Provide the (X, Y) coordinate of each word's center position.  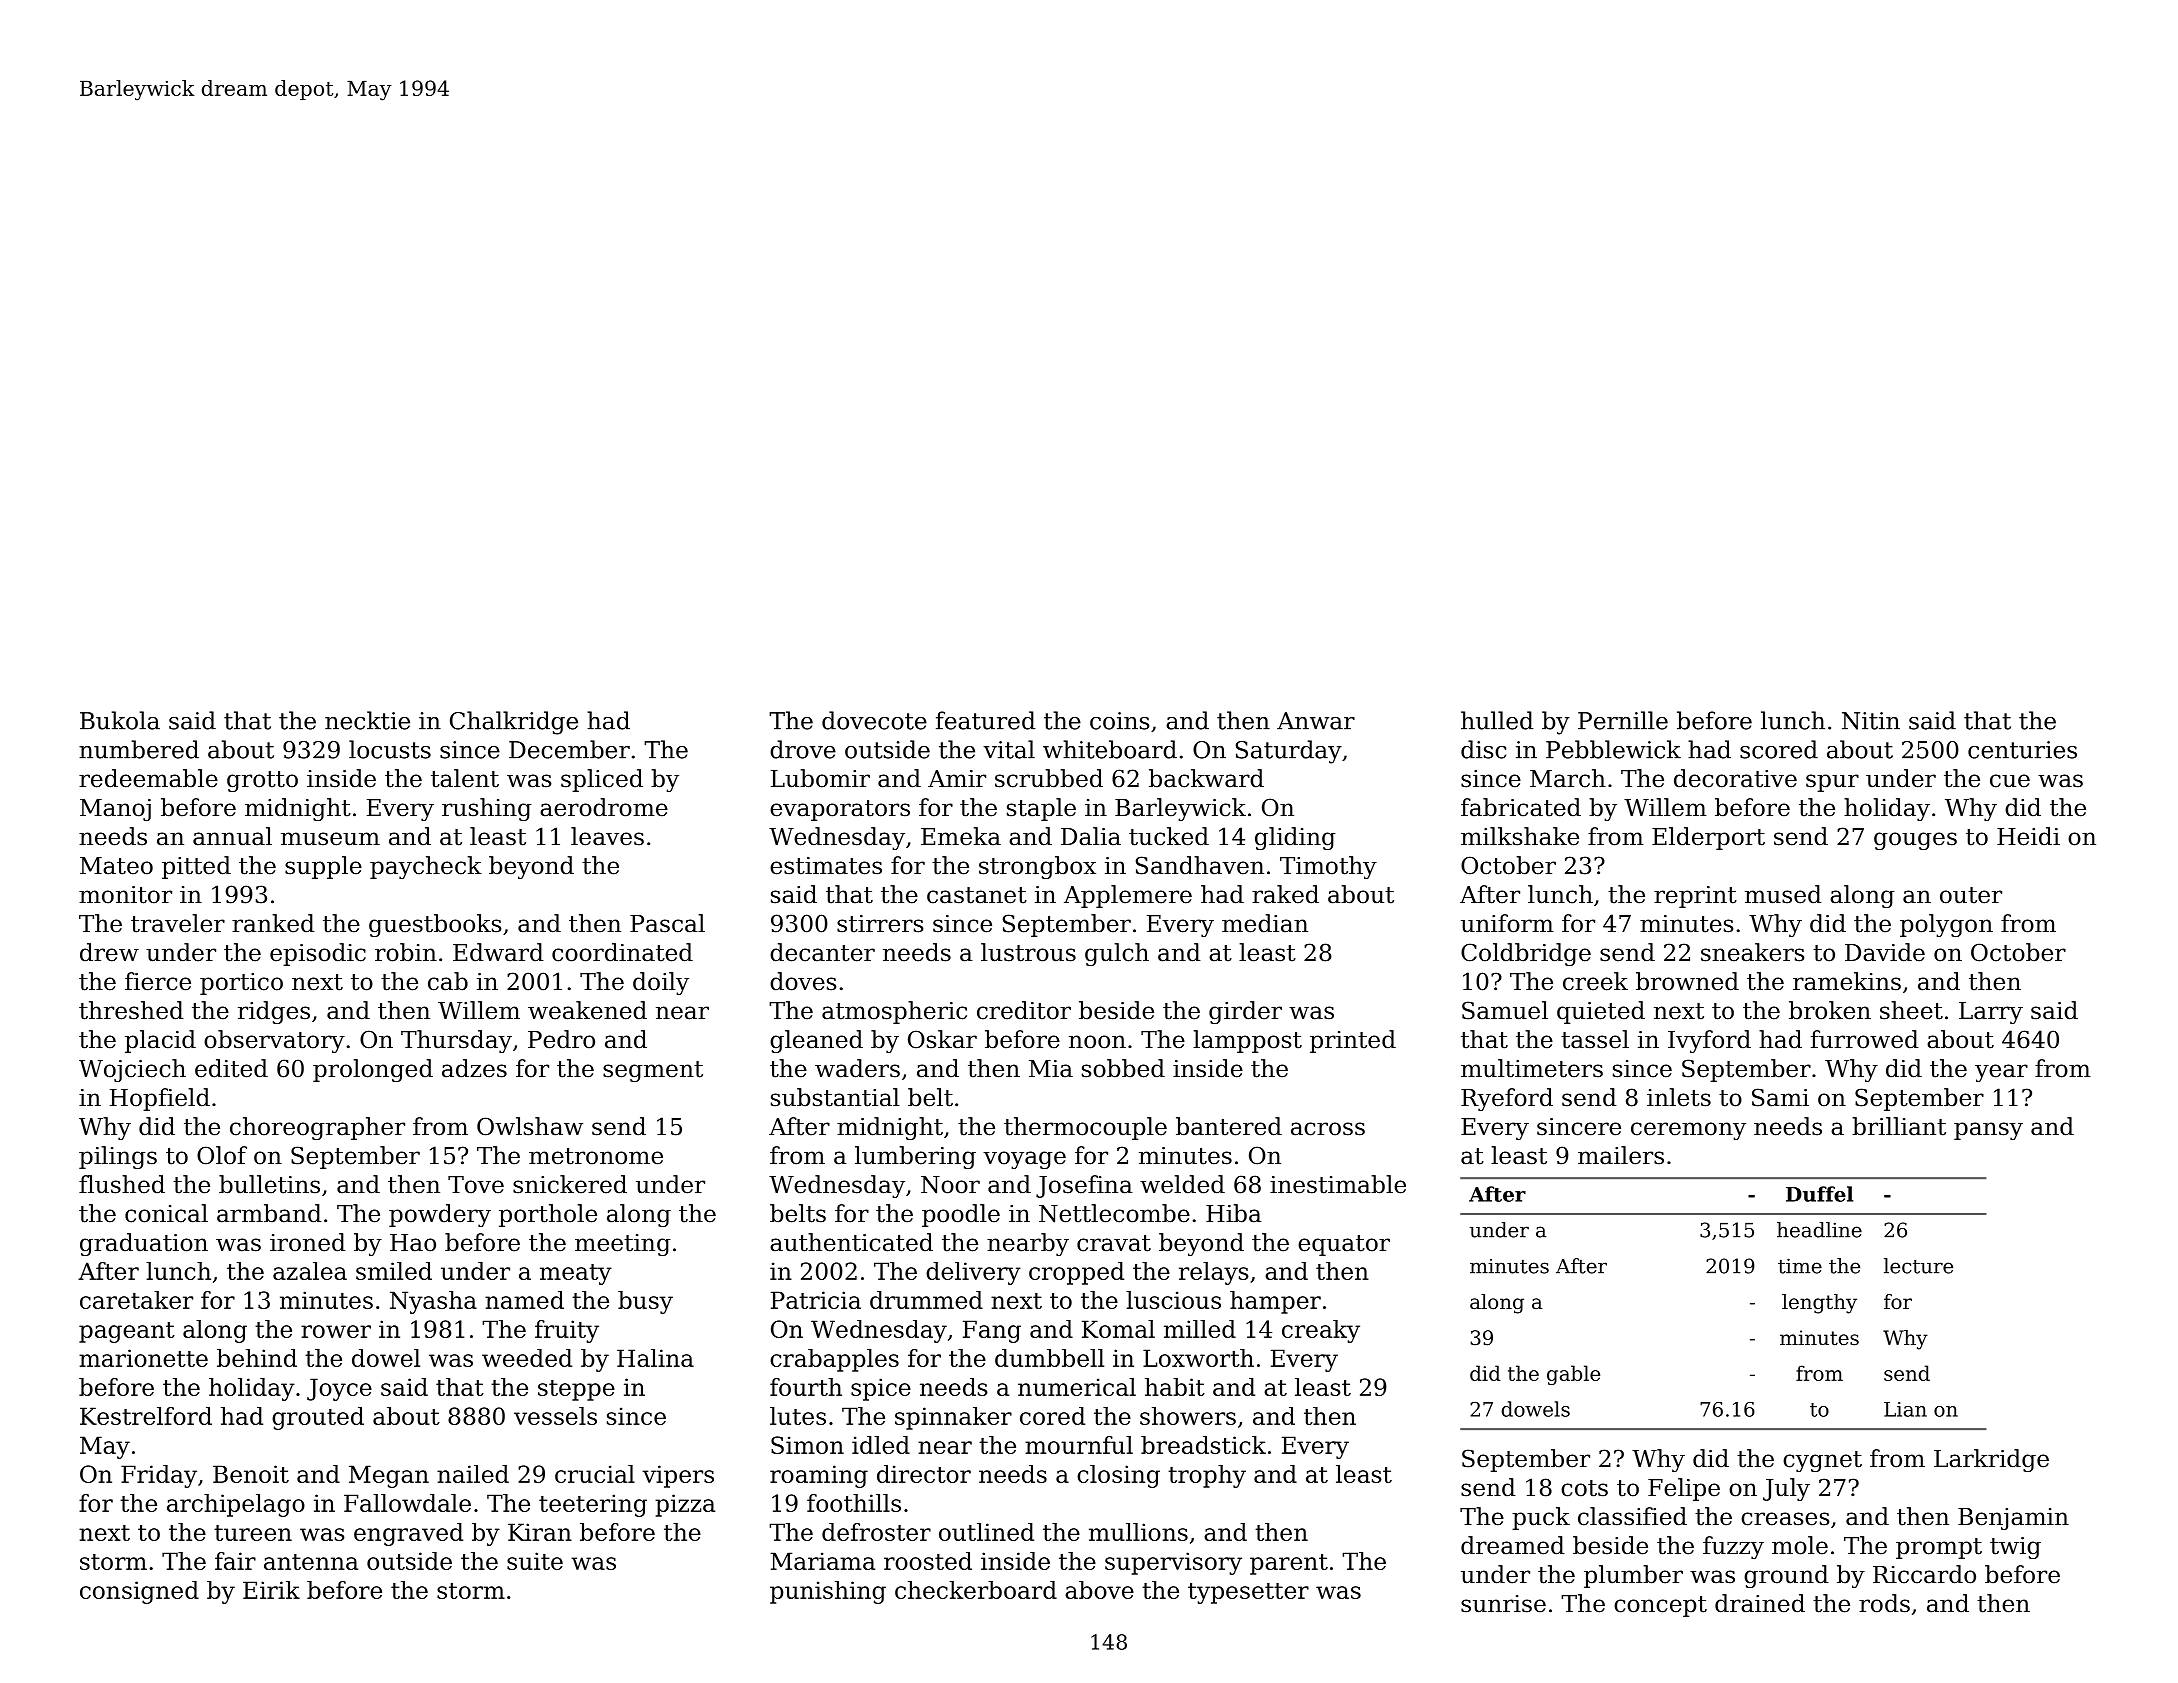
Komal (1118, 1329)
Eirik (271, 1590)
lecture (1918, 1266)
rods (1884, 1603)
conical (166, 1213)
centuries (2022, 750)
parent (1289, 1564)
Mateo (116, 866)
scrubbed (1049, 778)
